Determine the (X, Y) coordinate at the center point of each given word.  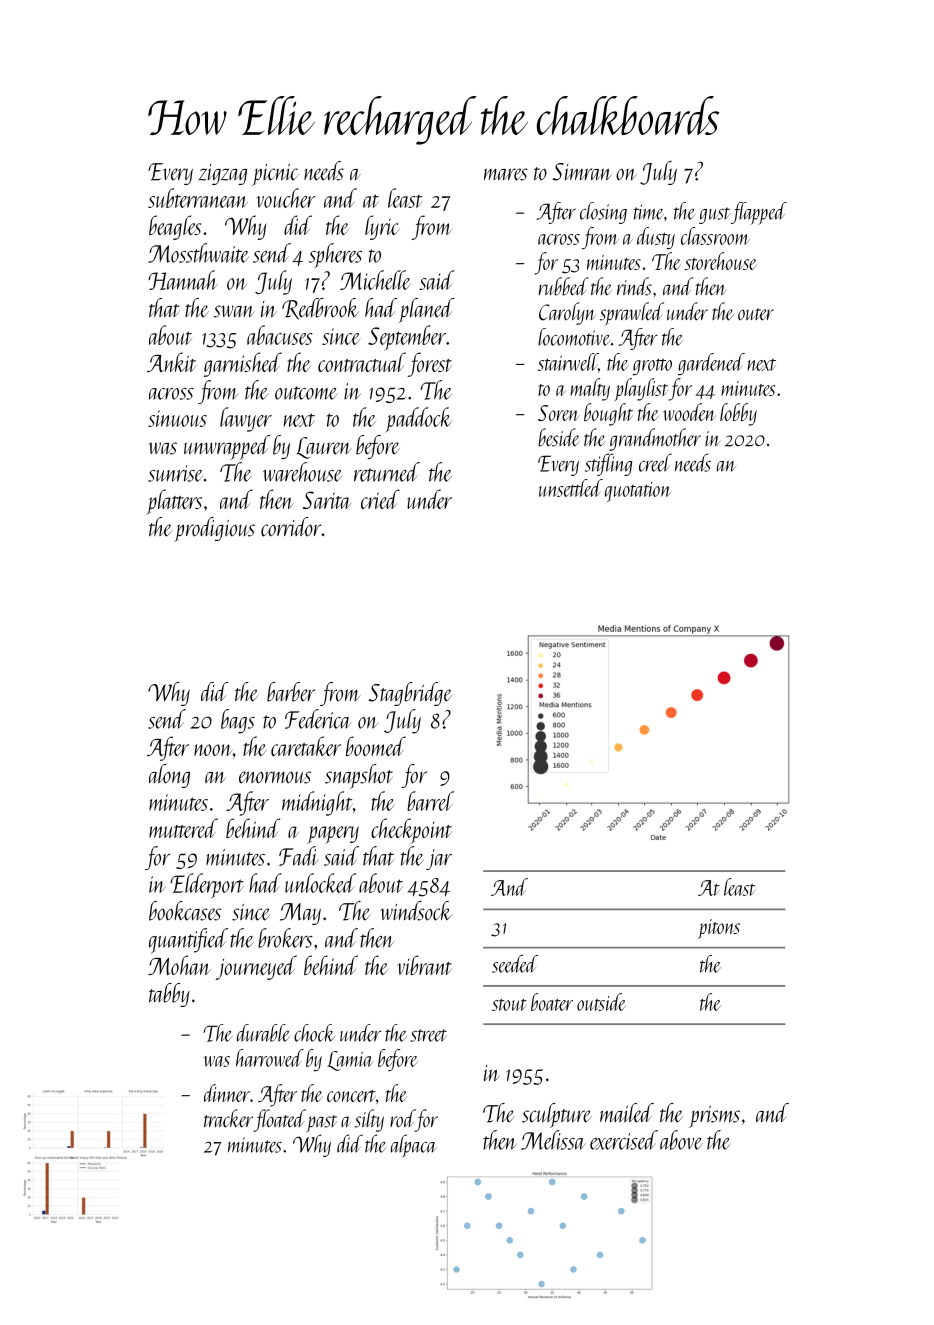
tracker (228, 1118)
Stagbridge (410, 694)
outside (601, 1002)
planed (426, 310)
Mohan (179, 965)
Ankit (172, 362)
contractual (362, 362)
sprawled (632, 313)
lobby (738, 414)
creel (655, 462)
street (429, 1035)
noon (213, 750)
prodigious (214, 529)
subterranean (198, 198)
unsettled (571, 488)
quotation (638, 492)
